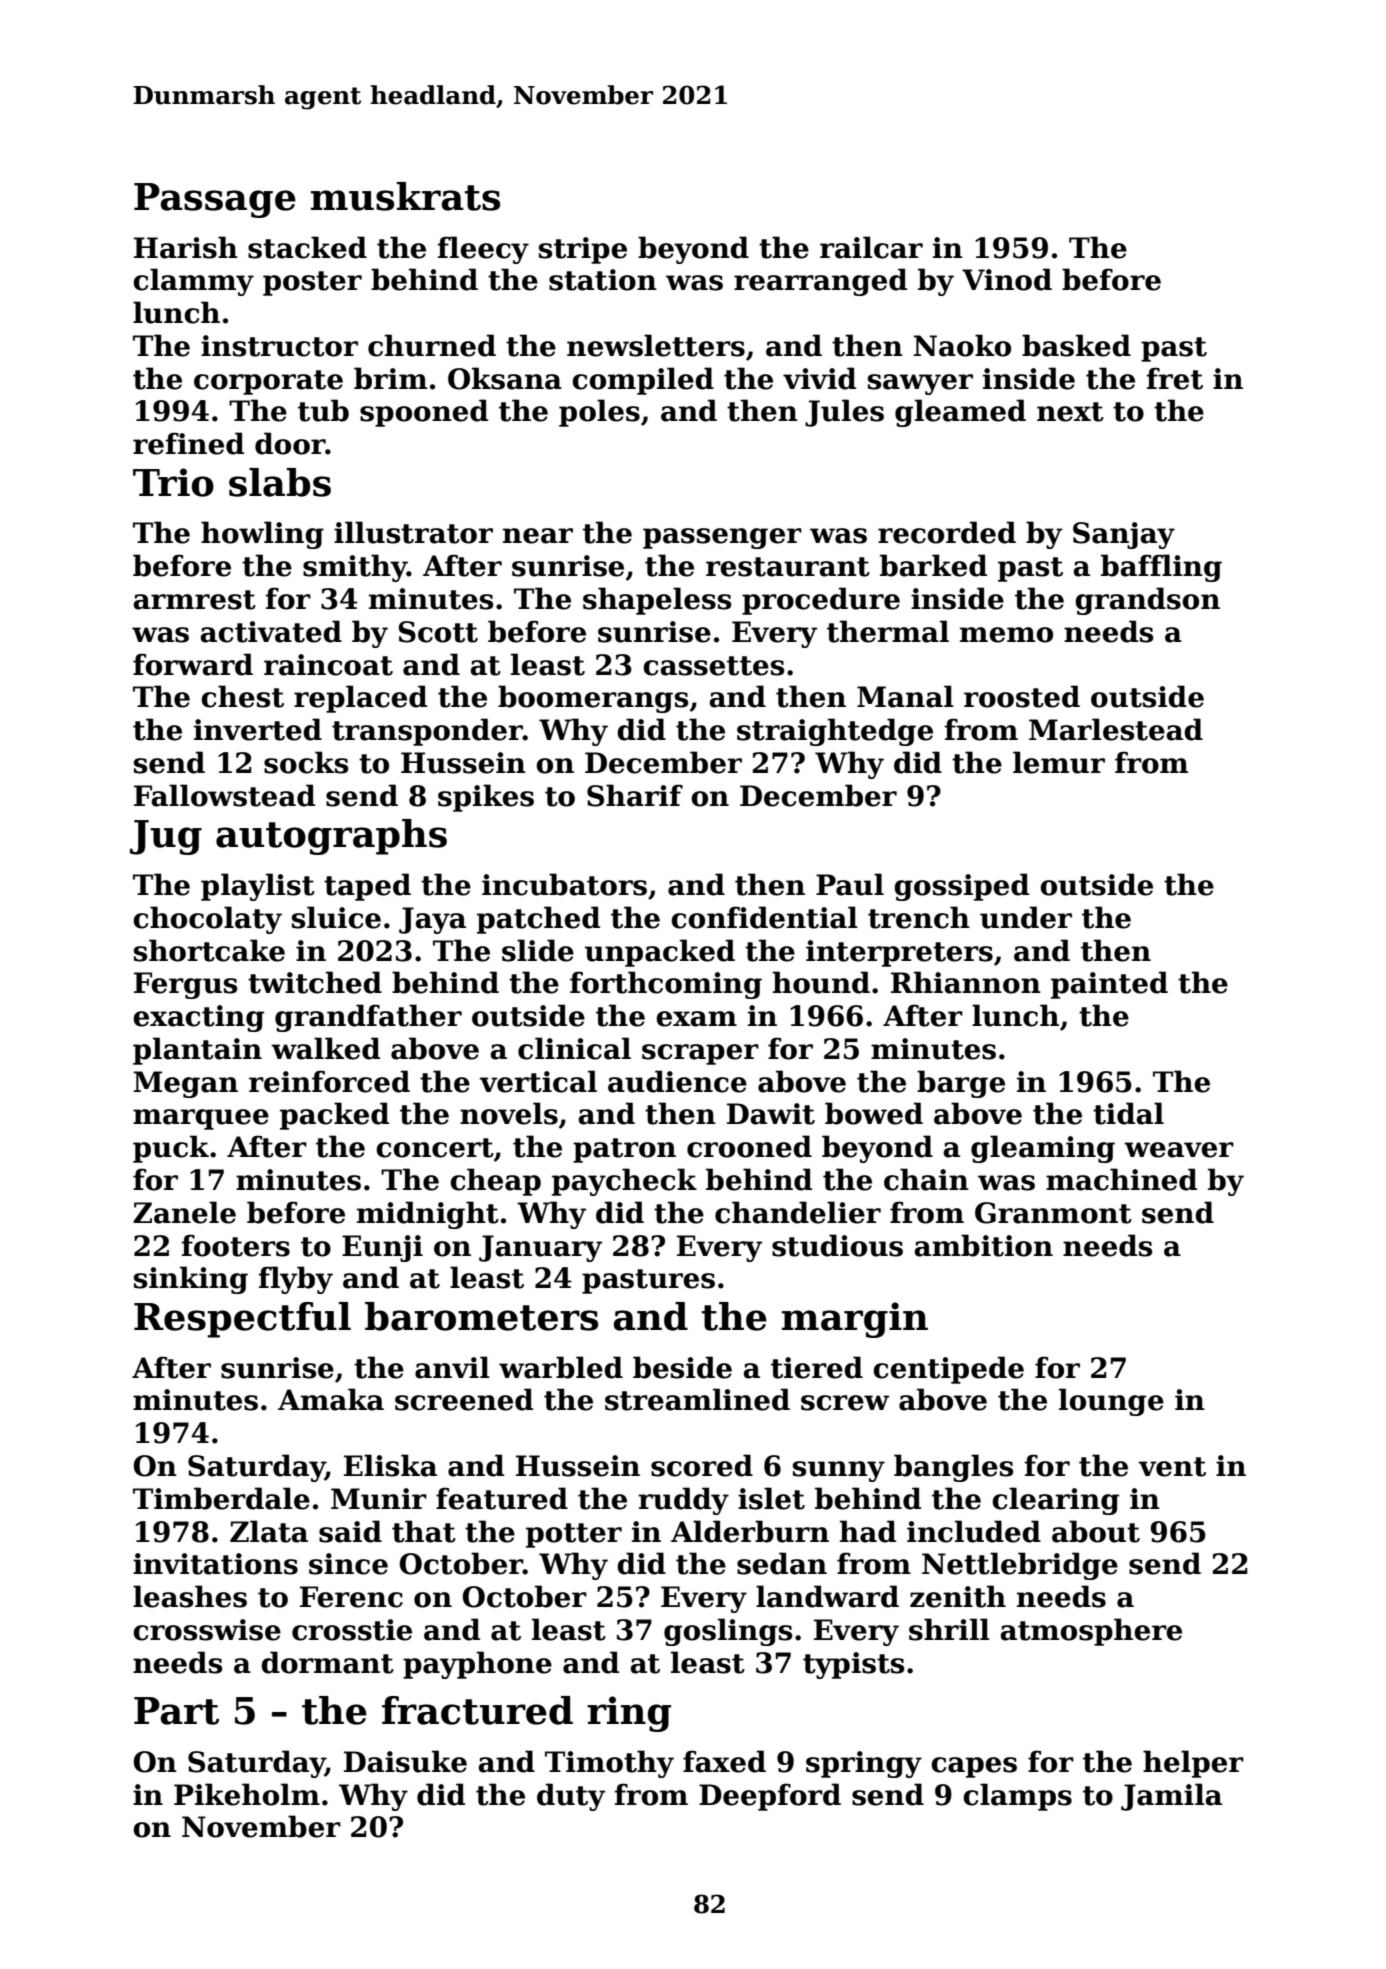  What do you see at coordinates (193, 664) in the page?
I see `forward` at bounding box center [193, 664].
